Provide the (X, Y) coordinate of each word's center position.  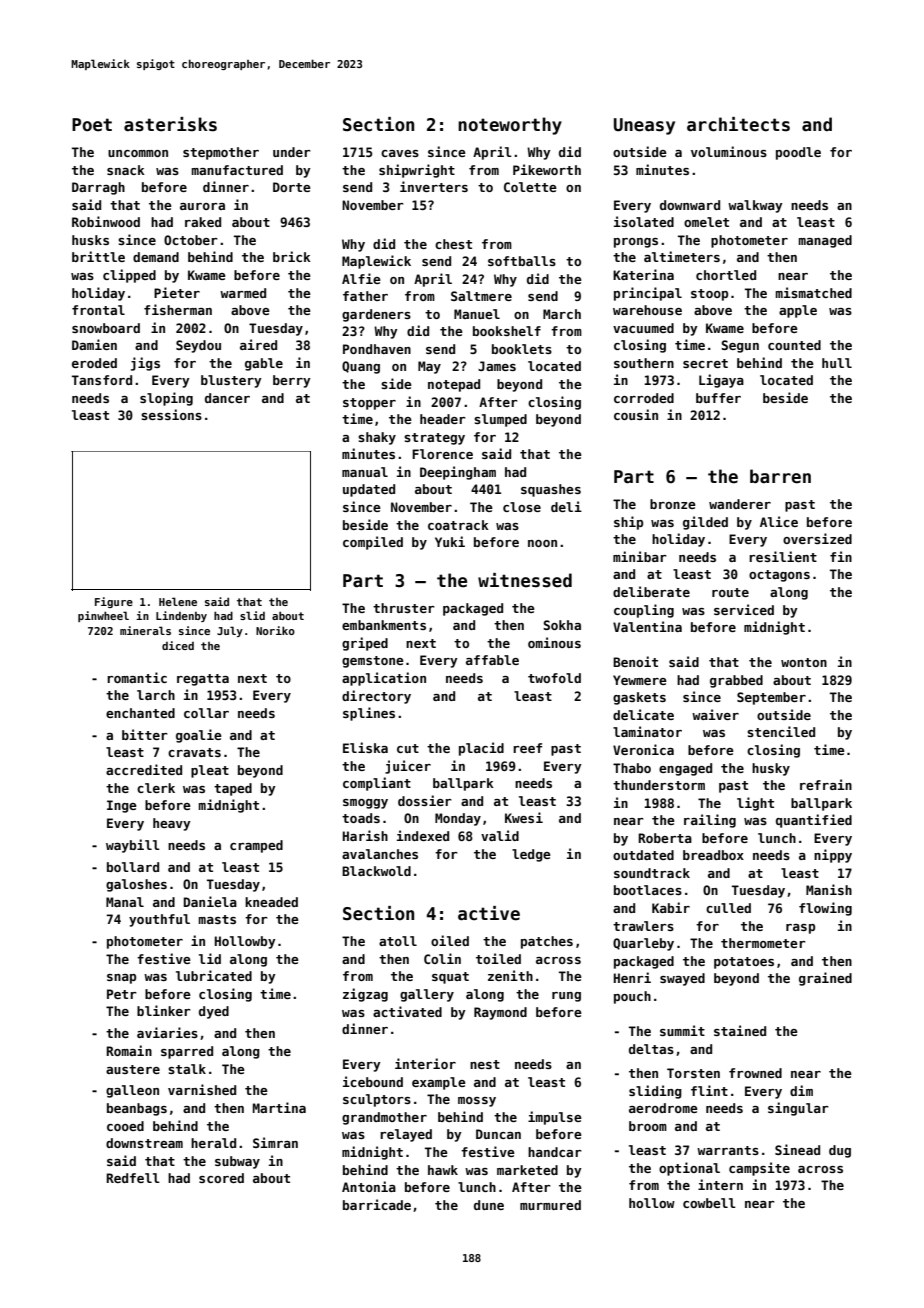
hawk (443, 1170)
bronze (673, 504)
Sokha (562, 625)
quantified (814, 821)
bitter (145, 734)
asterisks (170, 124)
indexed (423, 835)
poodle (798, 153)
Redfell (133, 1178)
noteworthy (510, 126)
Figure (114, 602)
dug (840, 1151)
